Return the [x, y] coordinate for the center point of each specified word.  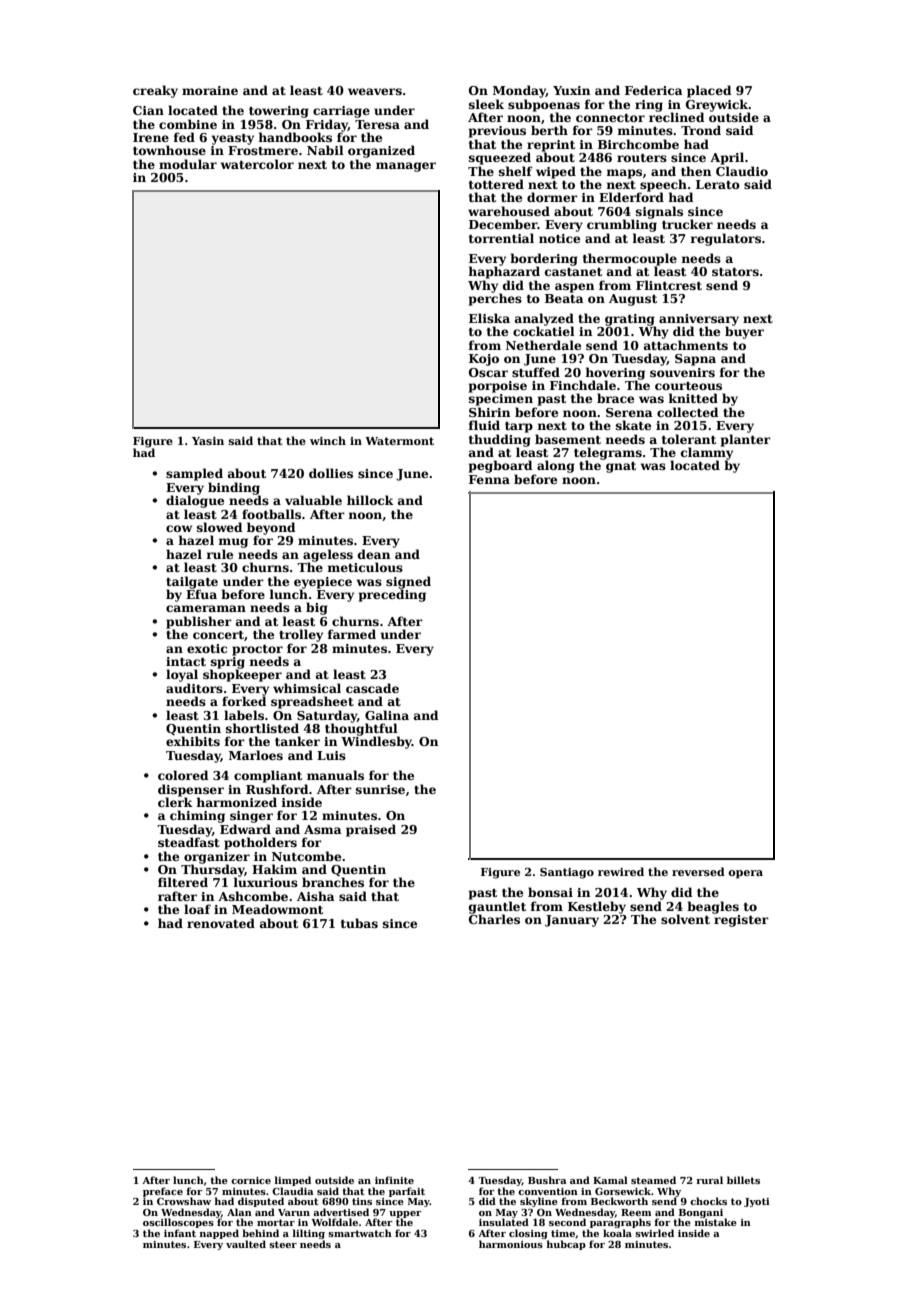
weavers [375, 91]
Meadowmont [277, 909]
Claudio [742, 171]
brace [615, 398]
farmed [352, 634]
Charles [494, 919]
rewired [621, 871]
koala [617, 1233]
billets [743, 1180]
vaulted [246, 1244]
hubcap [566, 1245]
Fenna [489, 479]
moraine [210, 90]
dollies [331, 473]
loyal [182, 675]
